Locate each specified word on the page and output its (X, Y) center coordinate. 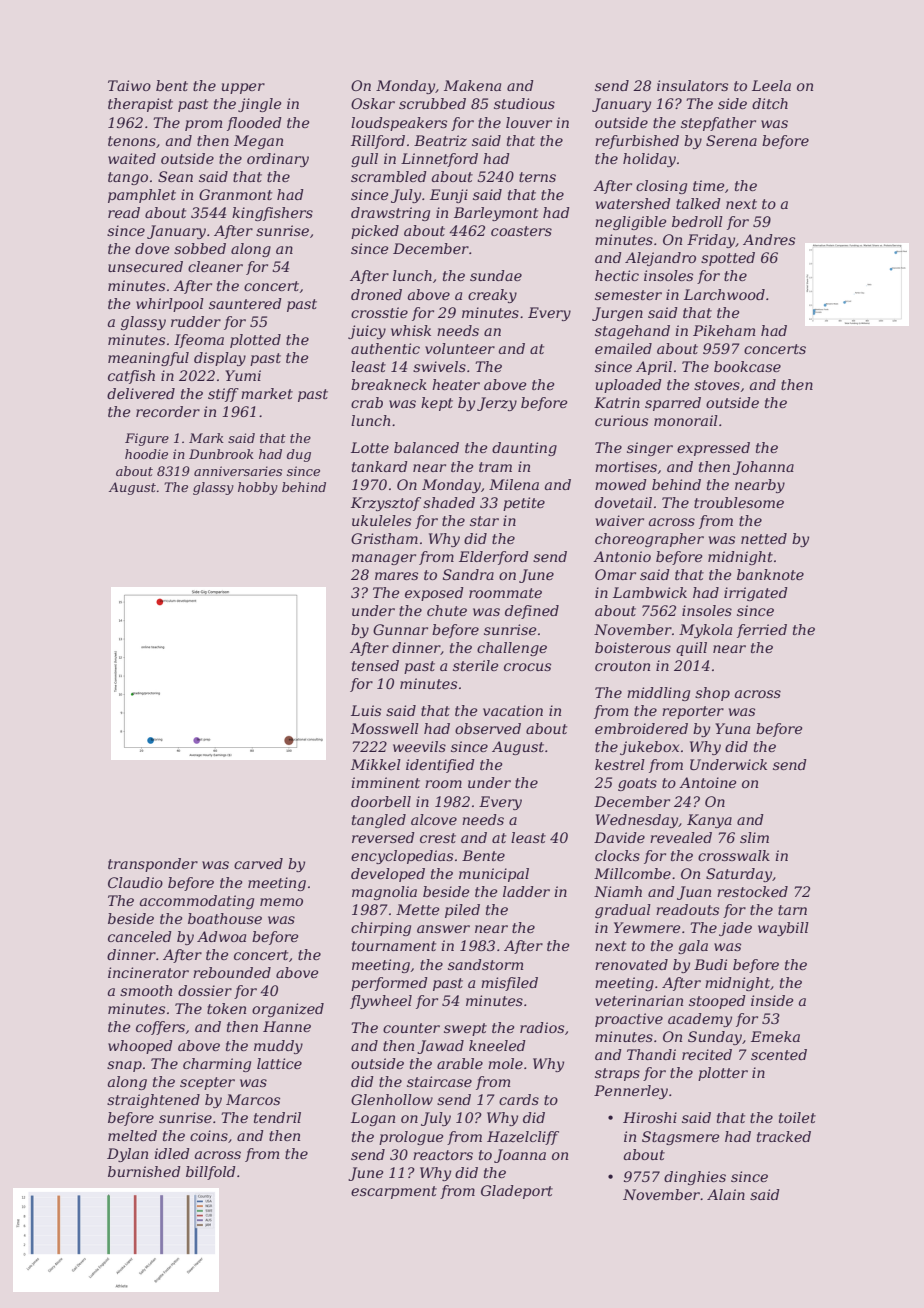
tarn (792, 910)
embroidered (641, 728)
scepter (207, 1083)
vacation (513, 710)
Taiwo (129, 85)
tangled (379, 821)
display (220, 359)
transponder (153, 865)
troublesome (739, 502)
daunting (524, 449)
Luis (366, 710)
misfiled (509, 984)
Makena (472, 85)
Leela (771, 85)
